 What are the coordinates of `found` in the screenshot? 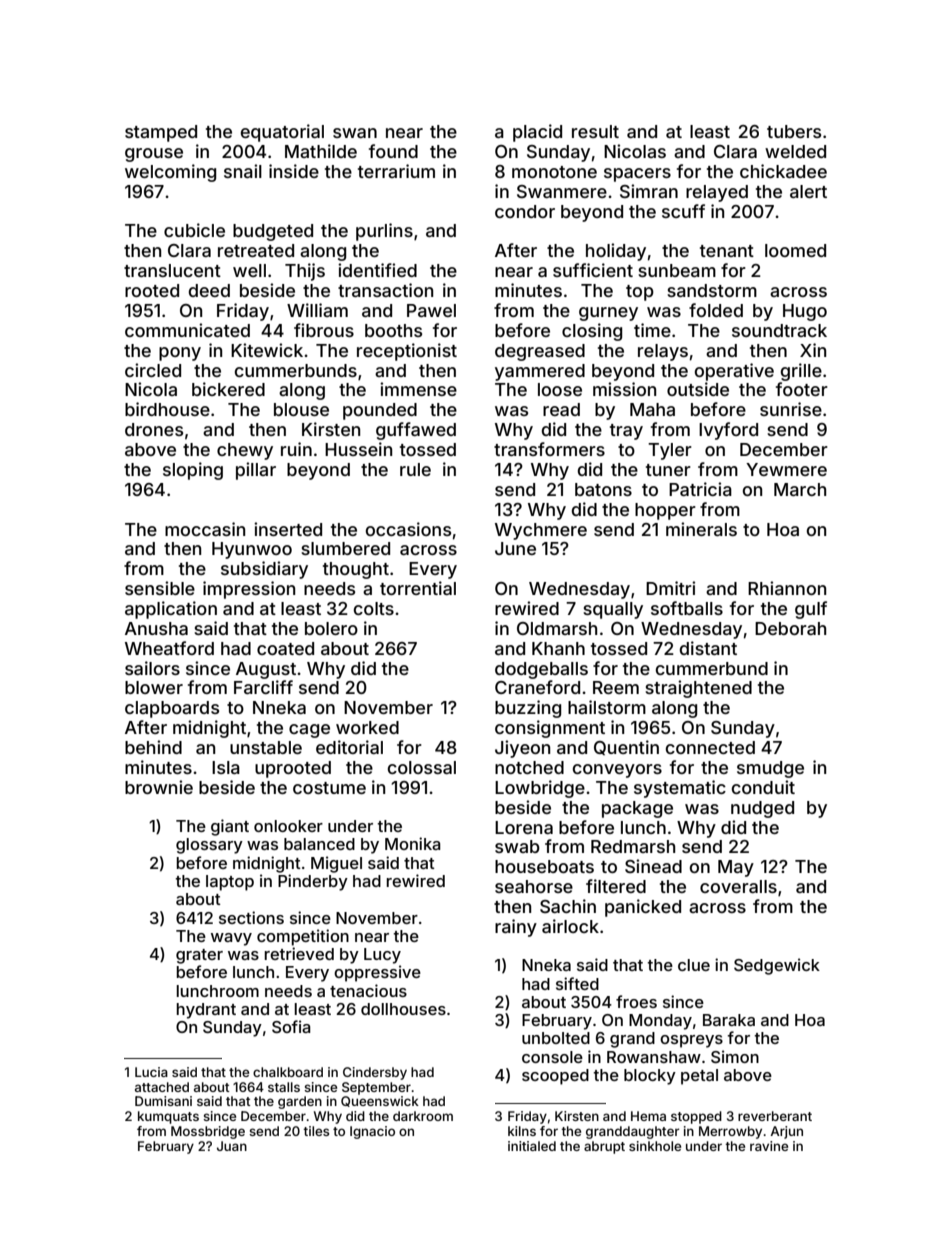 It's located at (393, 151).
